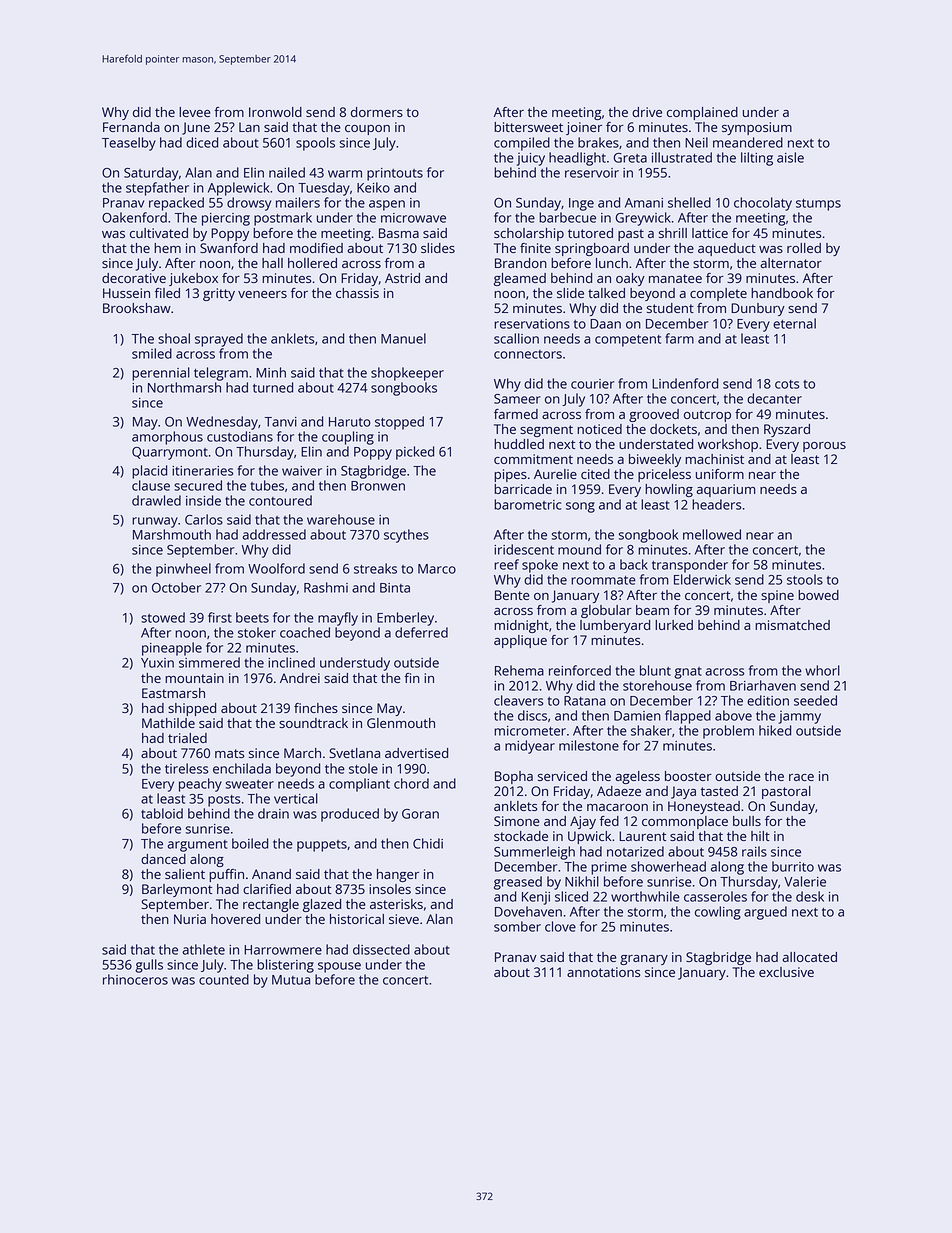 The width and height of the page is (952, 1233). I want to click on aisle, so click(790, 157).
